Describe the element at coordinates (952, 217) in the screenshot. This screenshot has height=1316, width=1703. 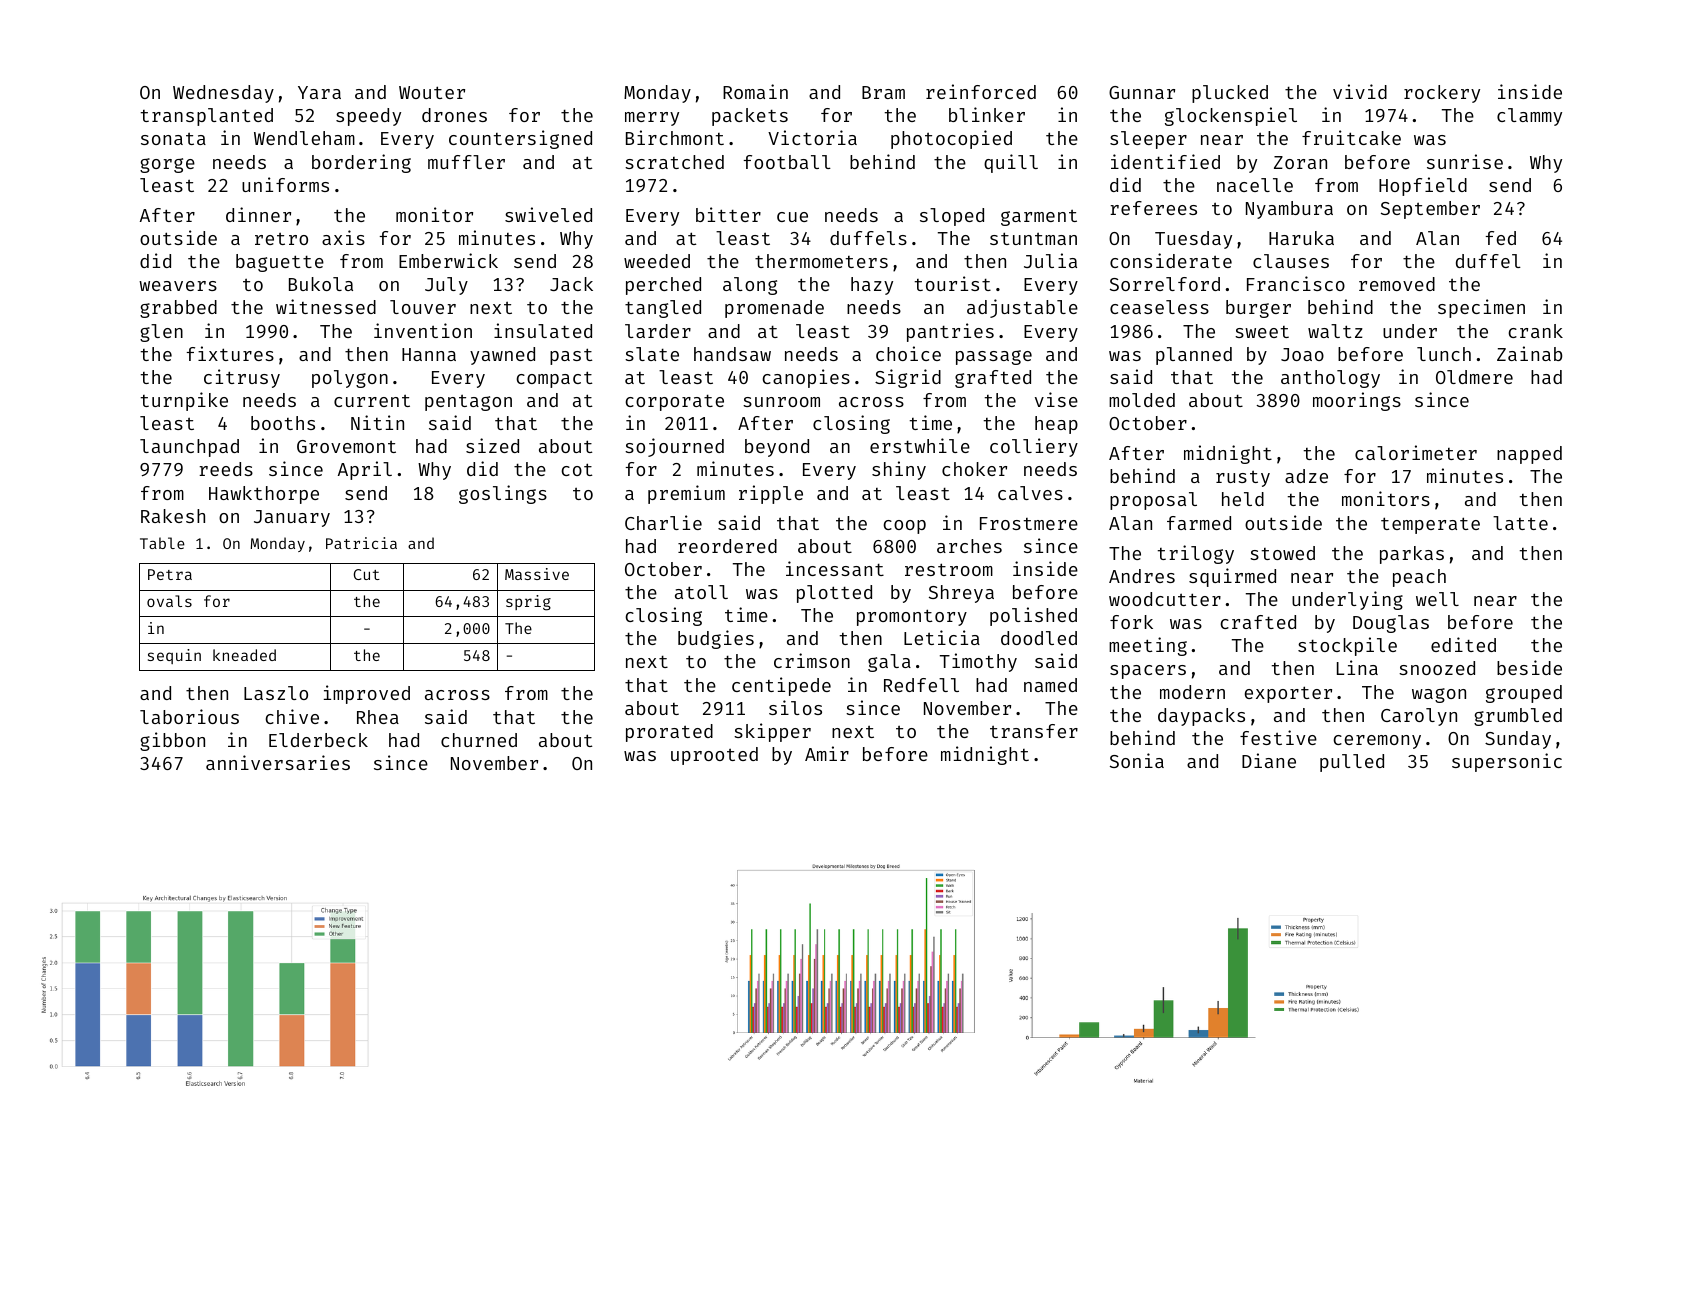
I see `sloped` at that location.
